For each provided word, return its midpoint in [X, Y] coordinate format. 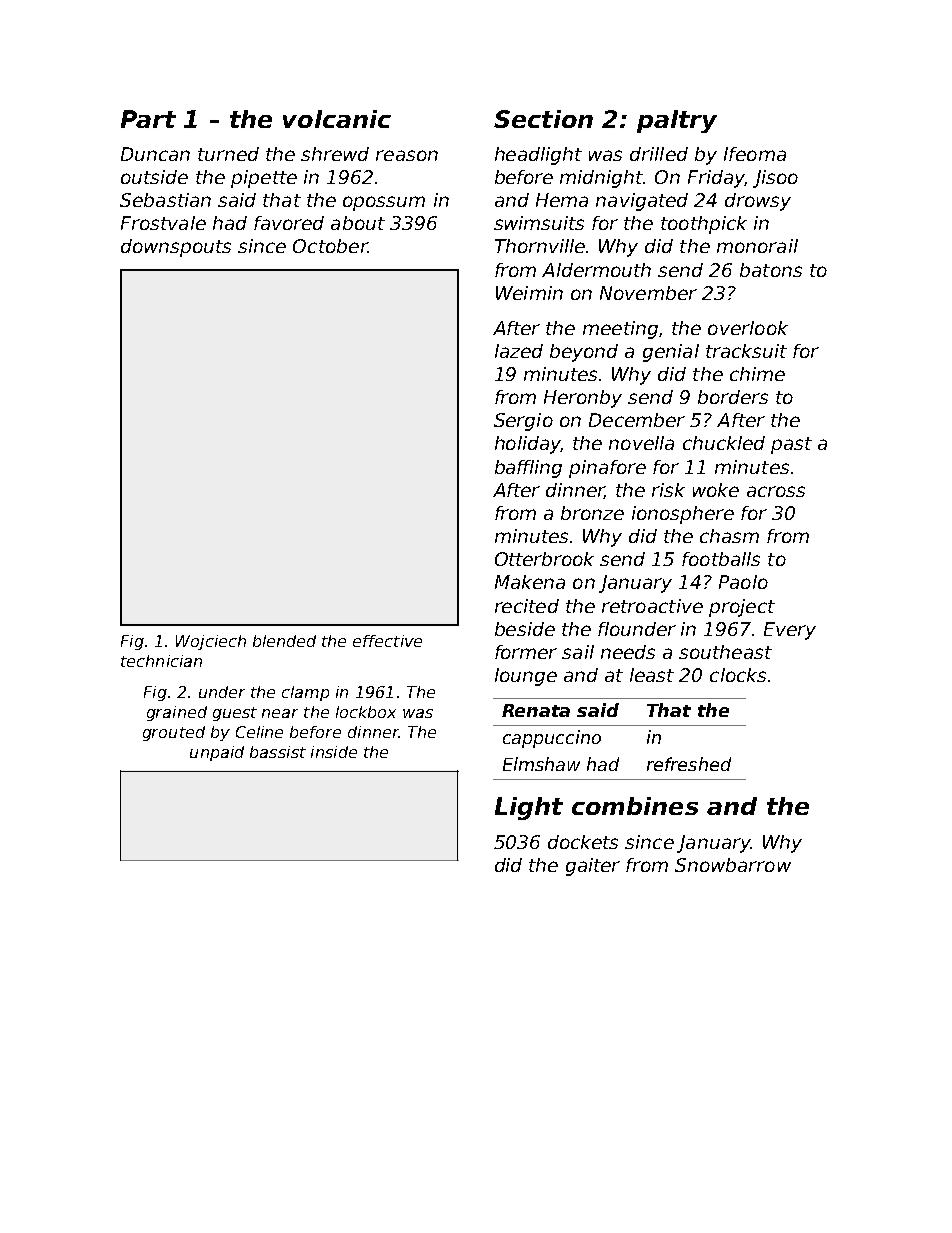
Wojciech [211, 642]
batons [771, 270]
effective [387, 641]
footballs [721, 559]
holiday [528, 445]
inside [334, 752]
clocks [738, 675]
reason [407, 155]
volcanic [337, 119]
